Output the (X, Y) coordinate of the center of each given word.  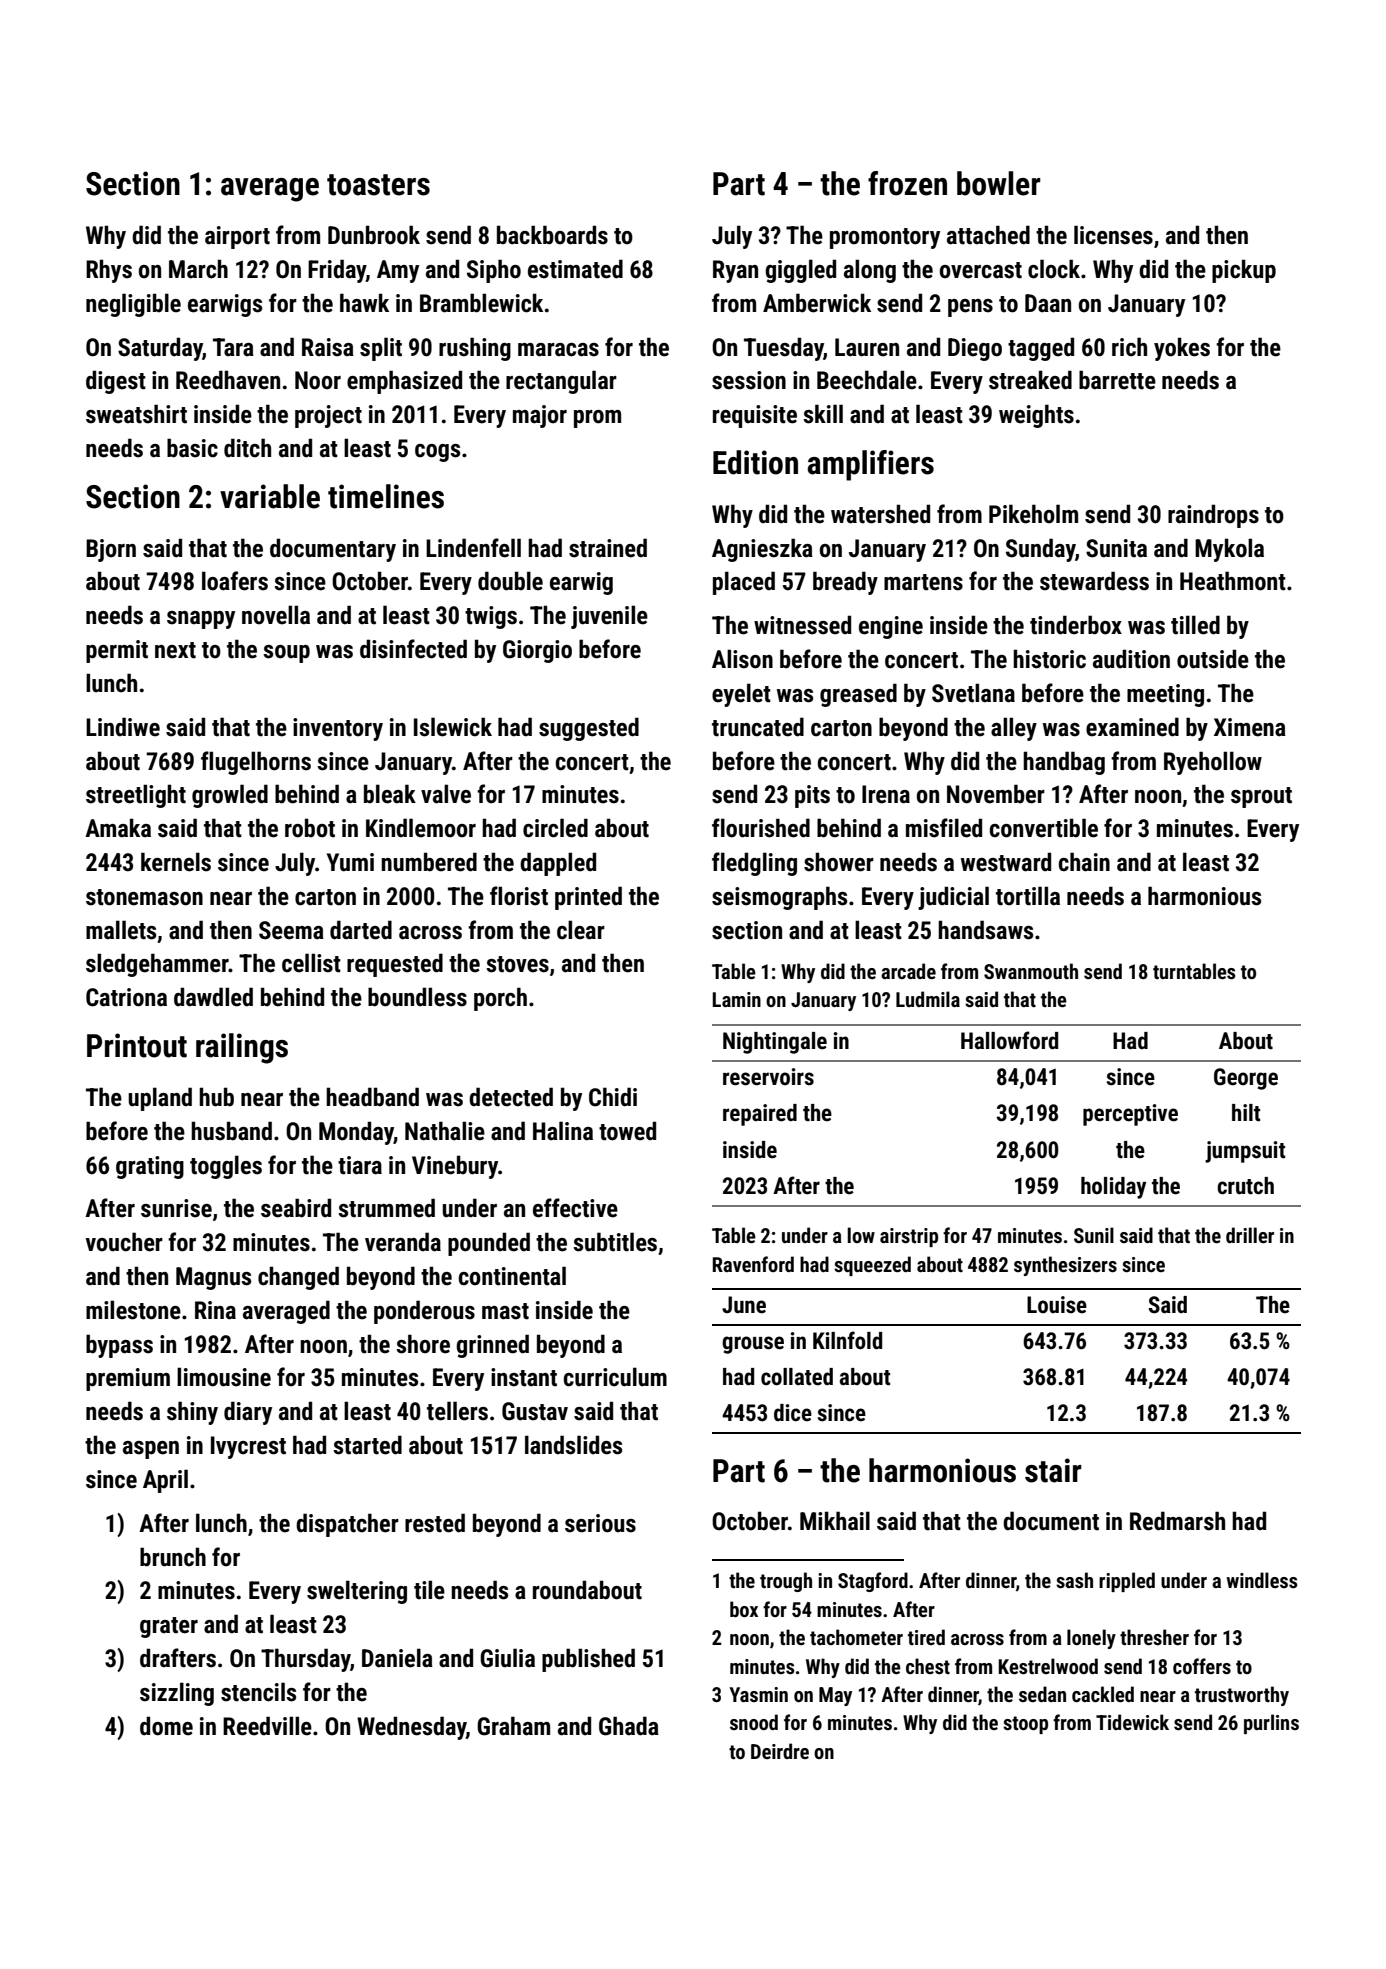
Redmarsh (1177, 1521)
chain (1084, 862)
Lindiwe (123, 727)
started (367, 1445)
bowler (999, 183)
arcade (908, 971)
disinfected (413, 649)
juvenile (609, 617)
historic (1049, 659)
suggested (589, 729)
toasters (378, 185)
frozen (907, 183)
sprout (1261, 797)
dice (793, 1413)
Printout (137, 1045)
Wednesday (411, 1728)
